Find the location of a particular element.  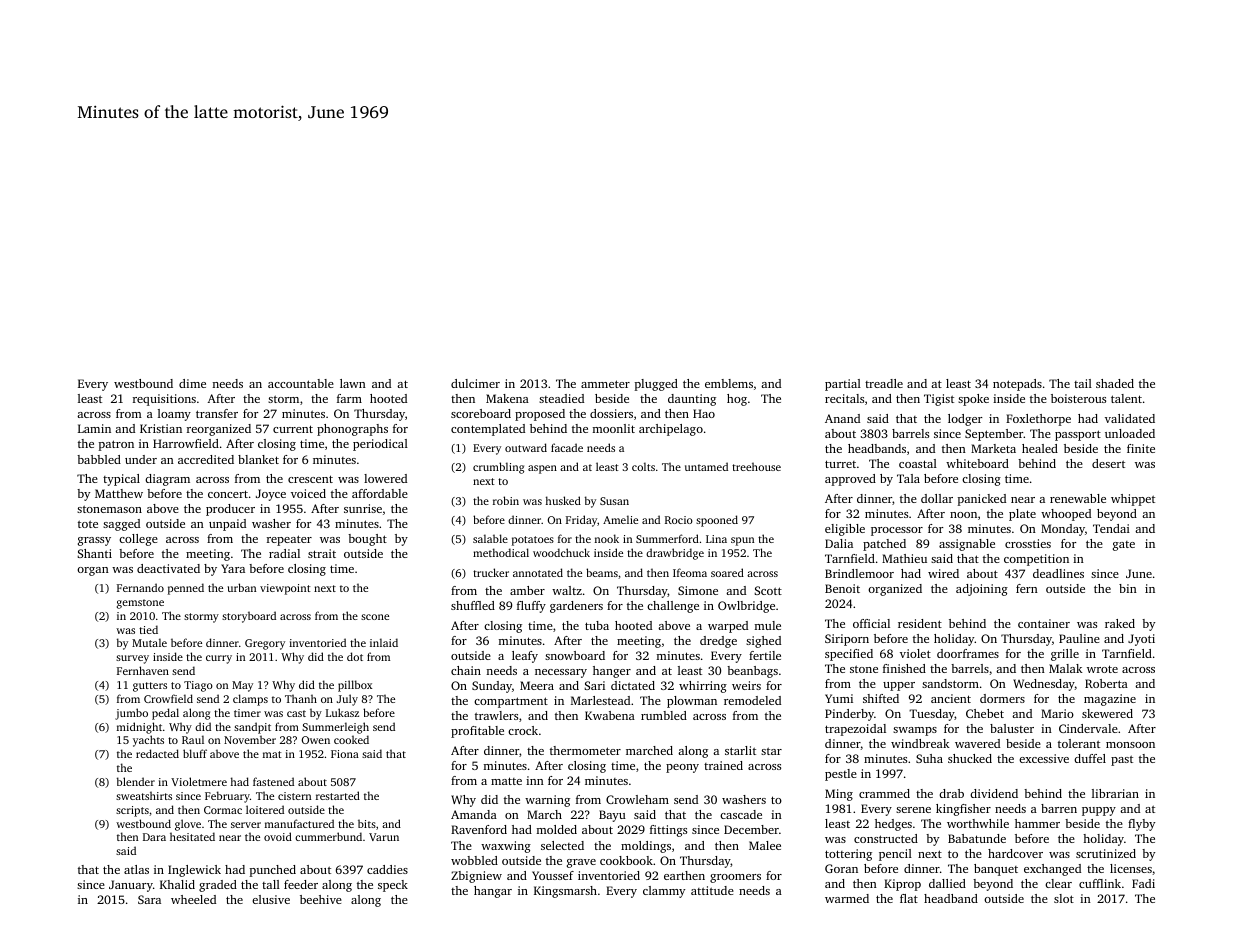

Suha is located at coordinates (929, 758).
